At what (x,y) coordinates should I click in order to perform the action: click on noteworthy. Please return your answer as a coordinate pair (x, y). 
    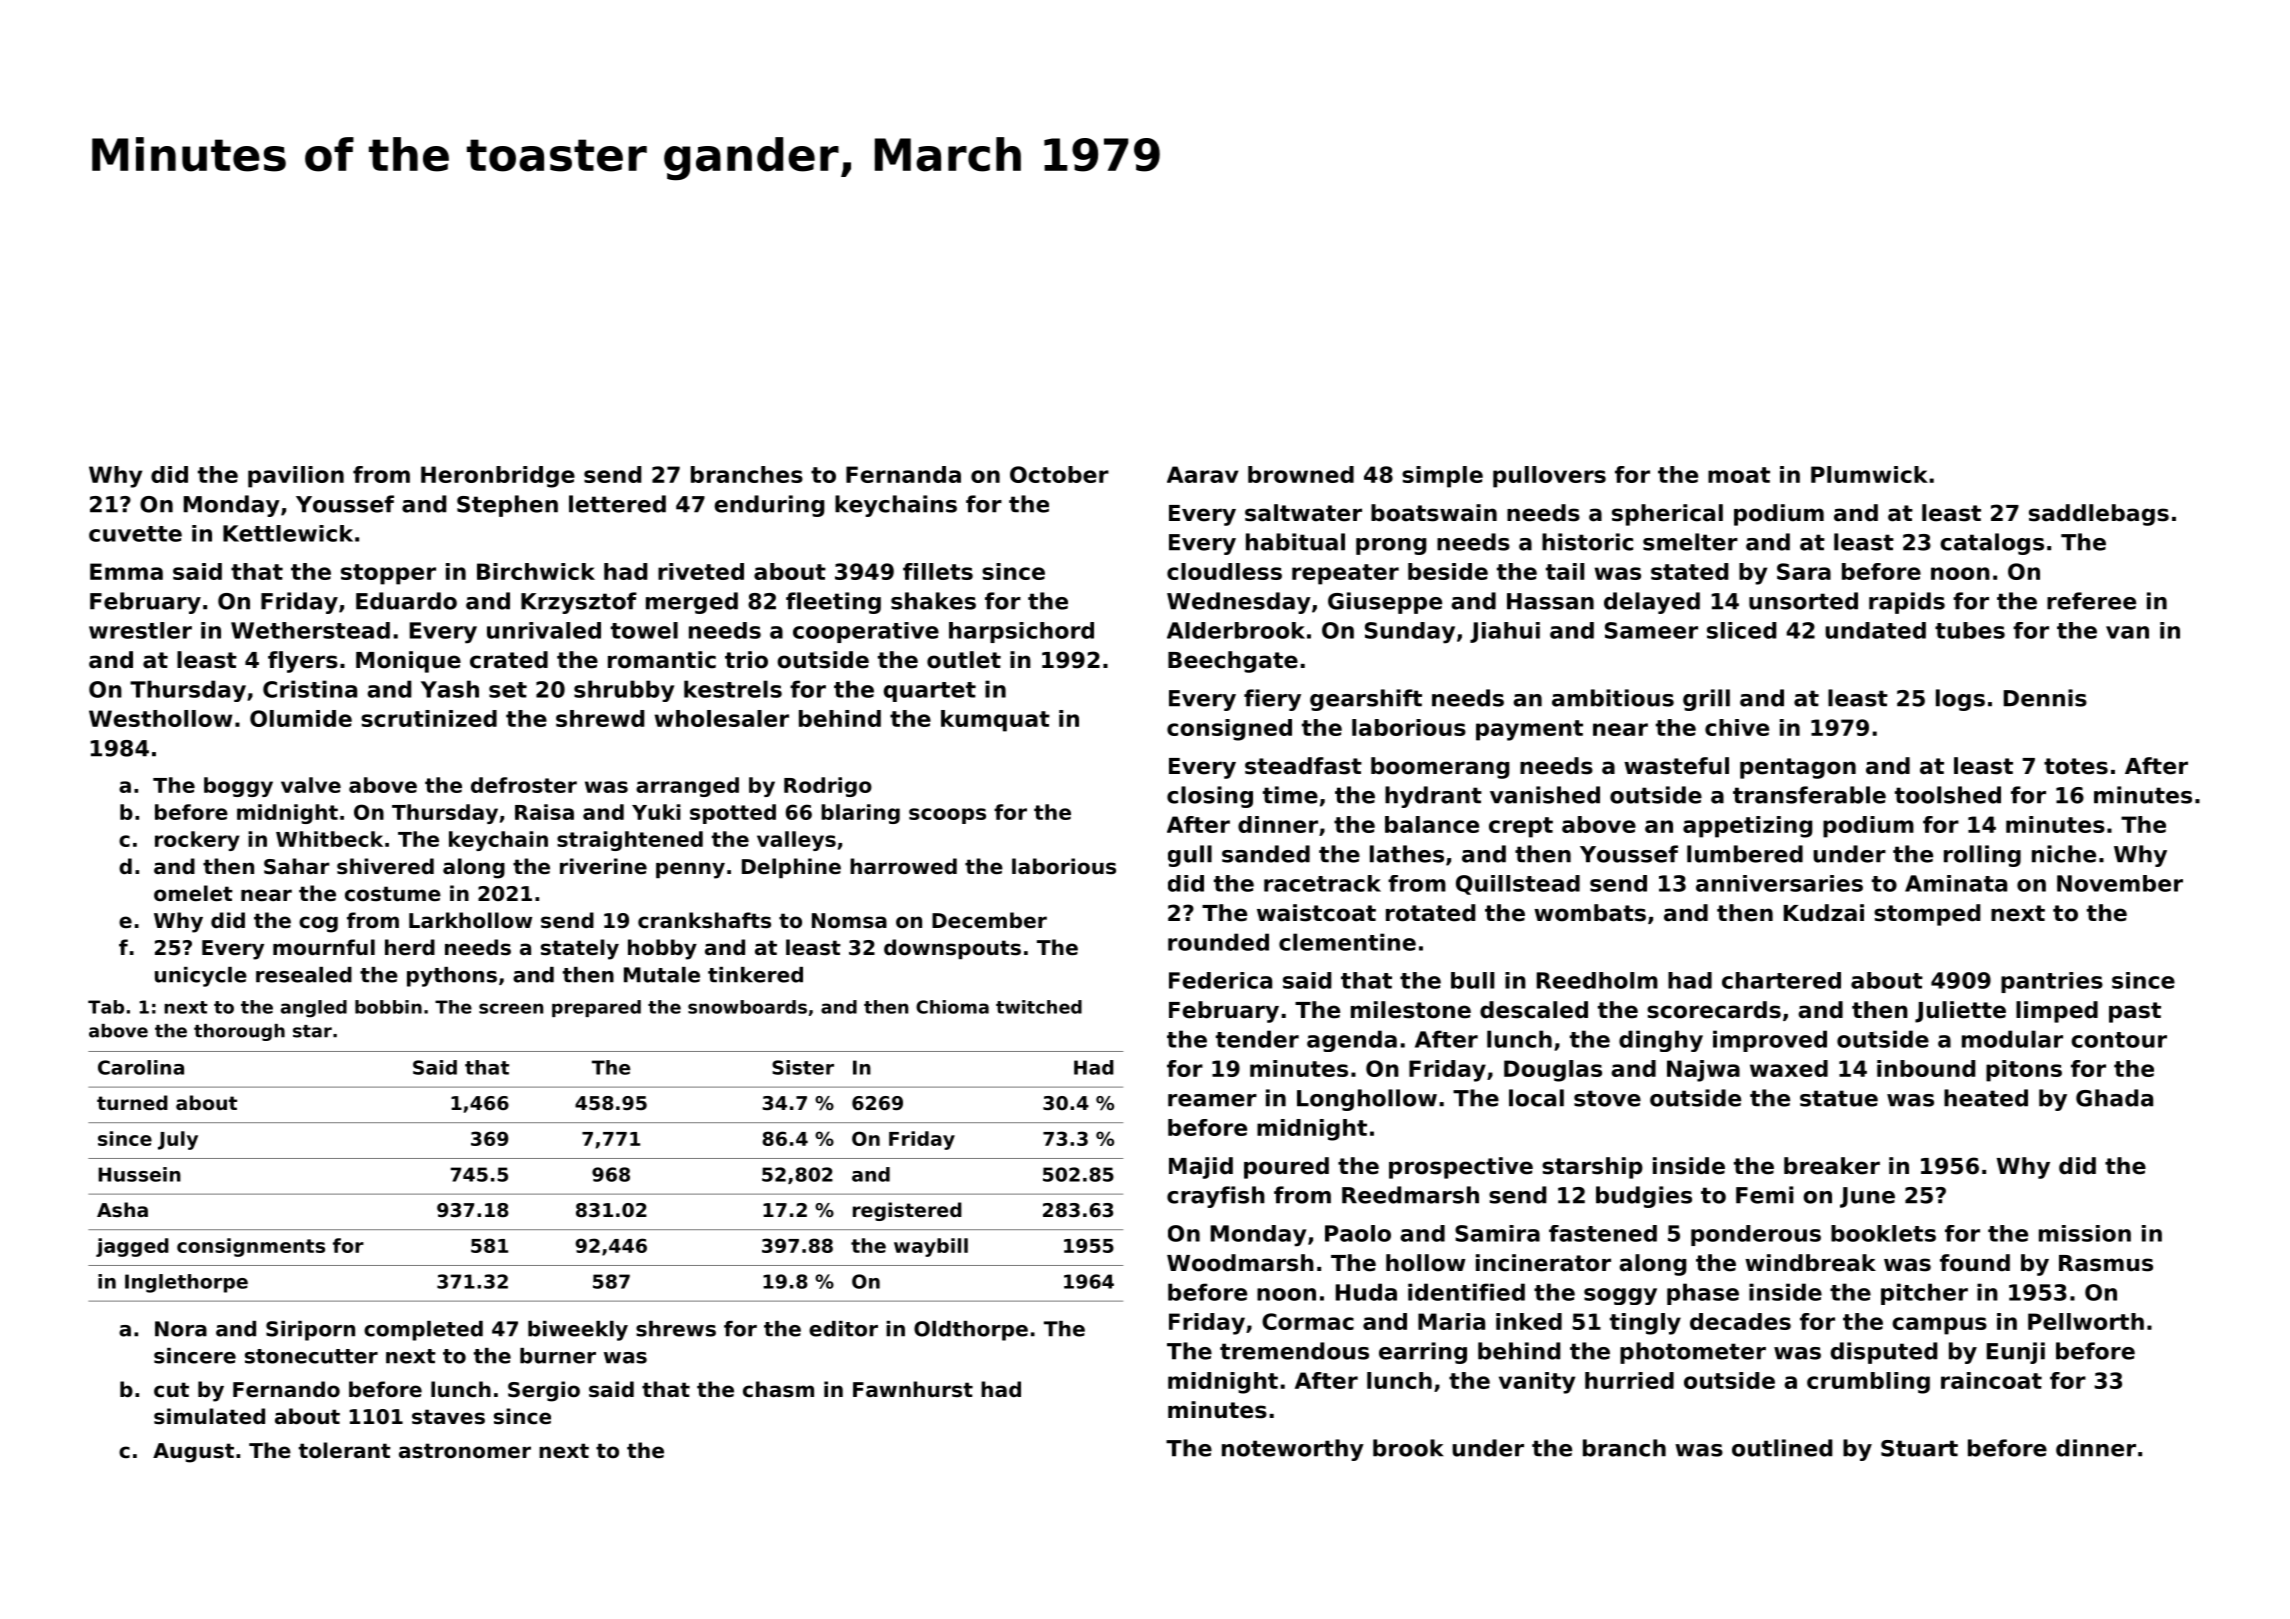
    Looking at the image, I should click on (1293, 1450).
